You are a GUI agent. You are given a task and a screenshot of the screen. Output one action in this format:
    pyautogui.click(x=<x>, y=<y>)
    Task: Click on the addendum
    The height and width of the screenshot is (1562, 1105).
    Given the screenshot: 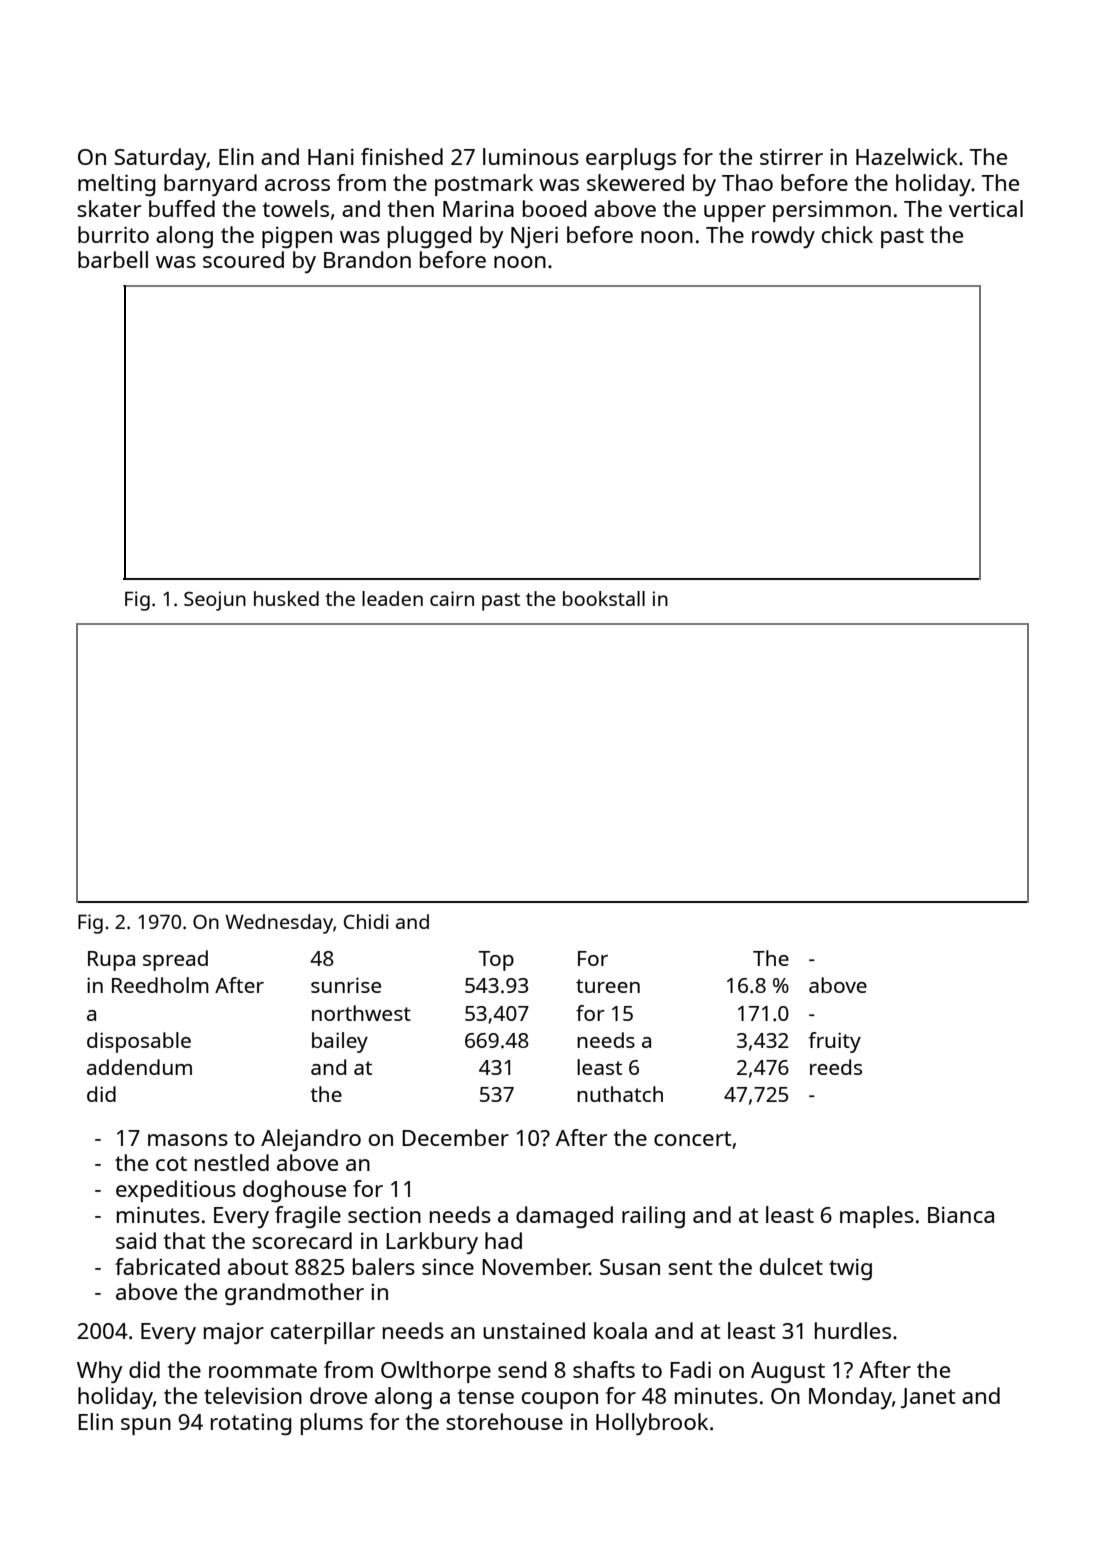 What is the action you would take?
    pyautogui.click(x=139, y=1067)
